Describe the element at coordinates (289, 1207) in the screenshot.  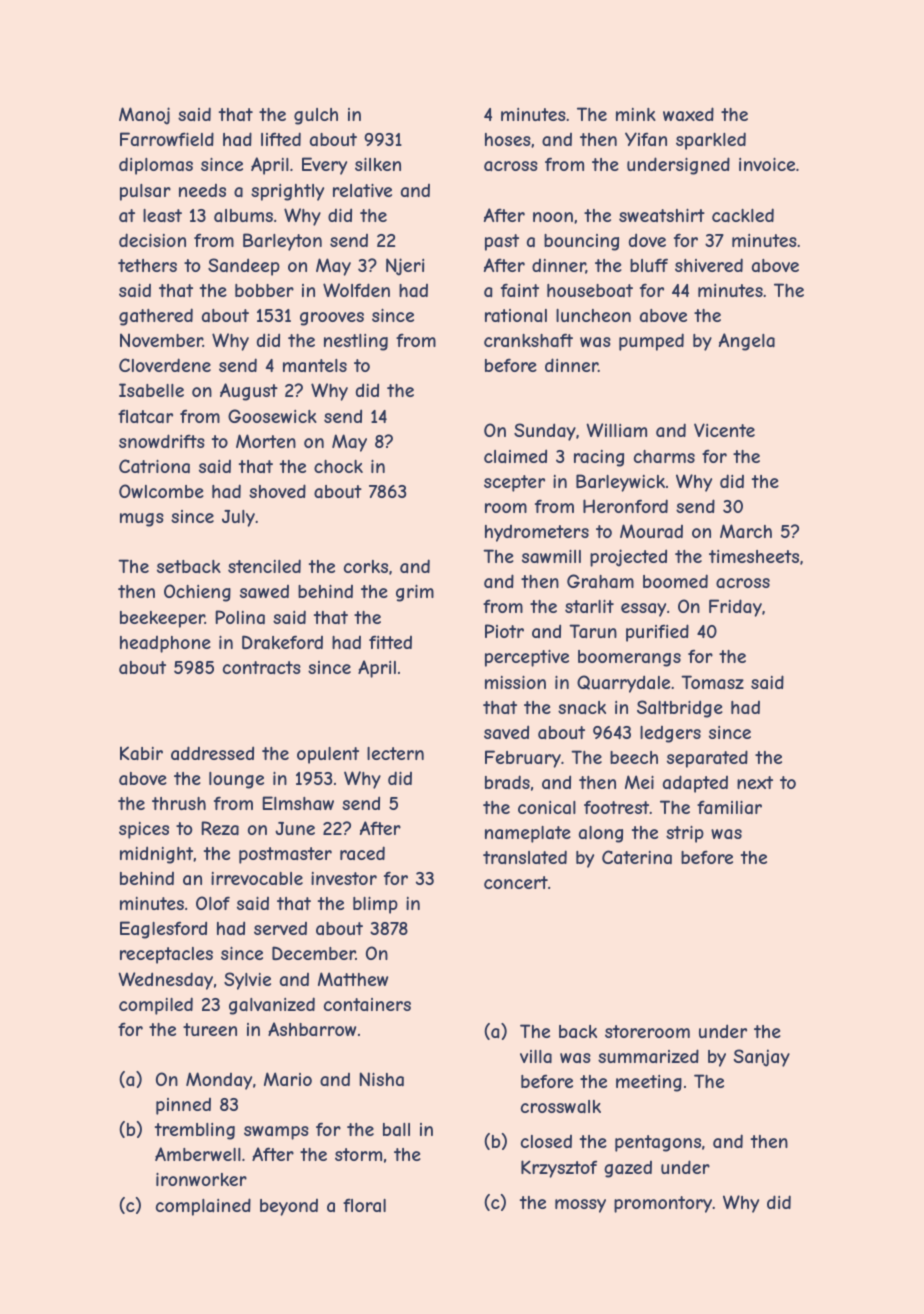
I see `beyond` at that location.
